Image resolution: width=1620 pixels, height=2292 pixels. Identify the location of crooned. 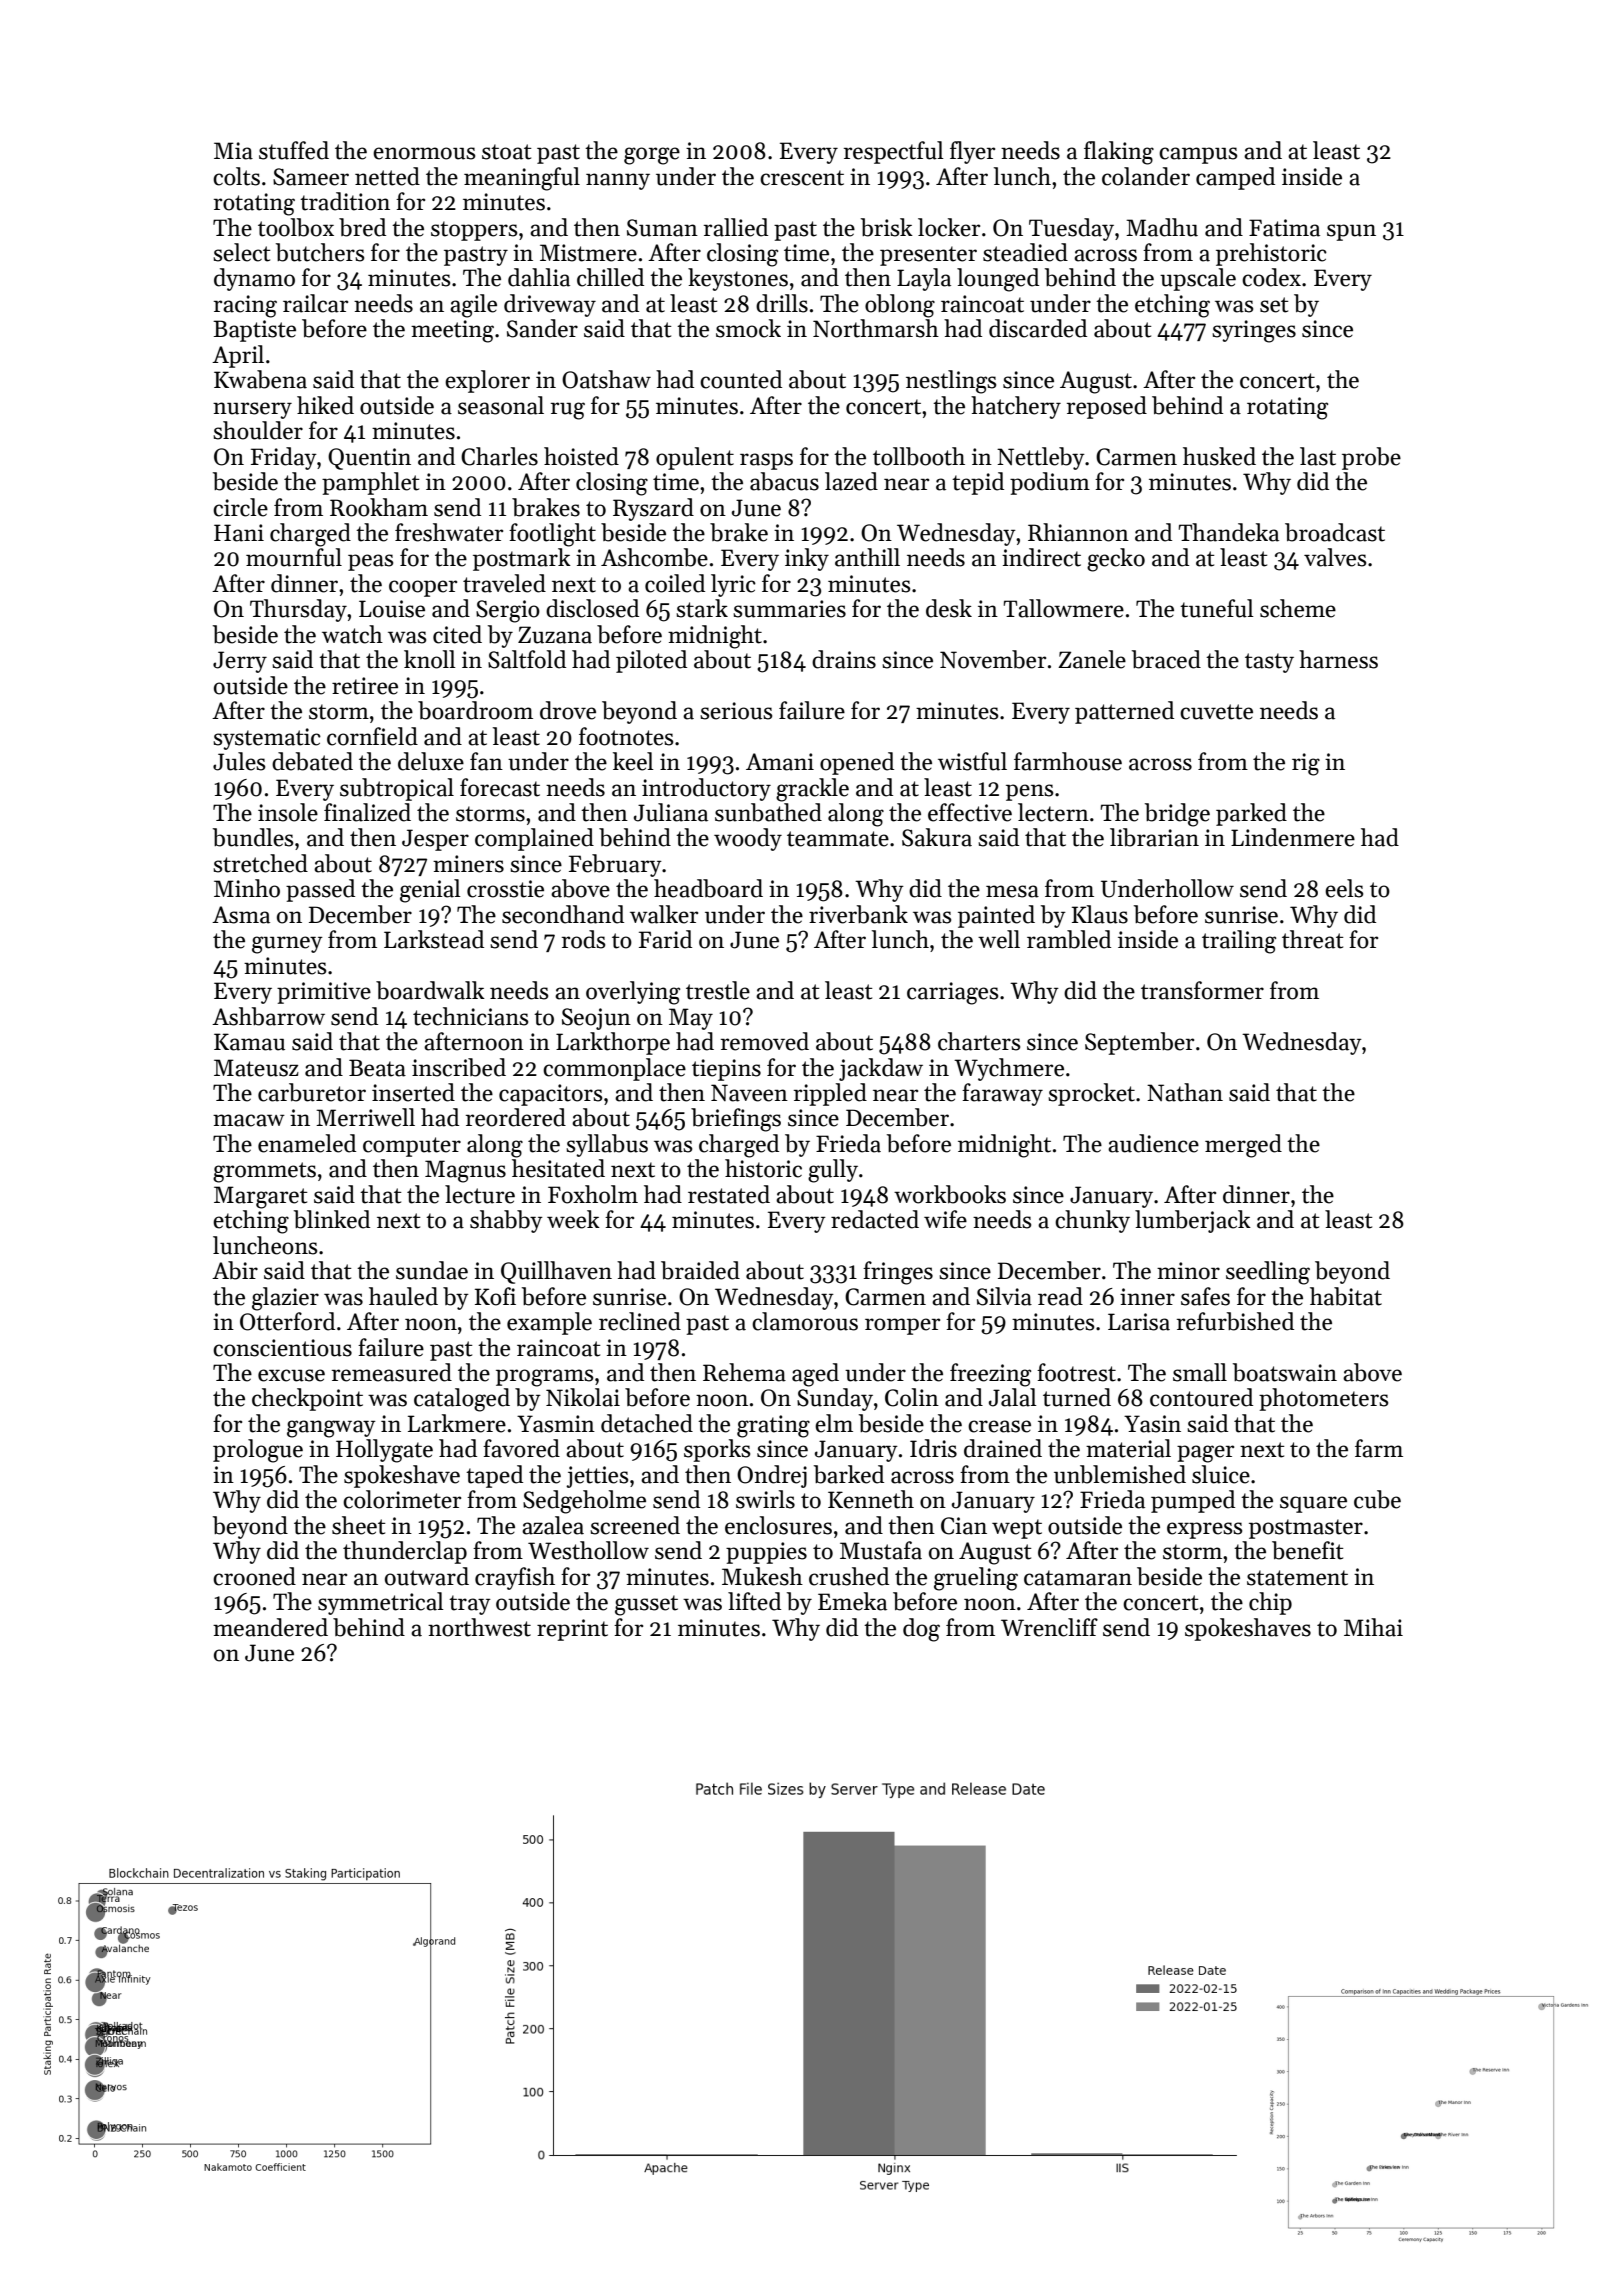
(254, 1576).
